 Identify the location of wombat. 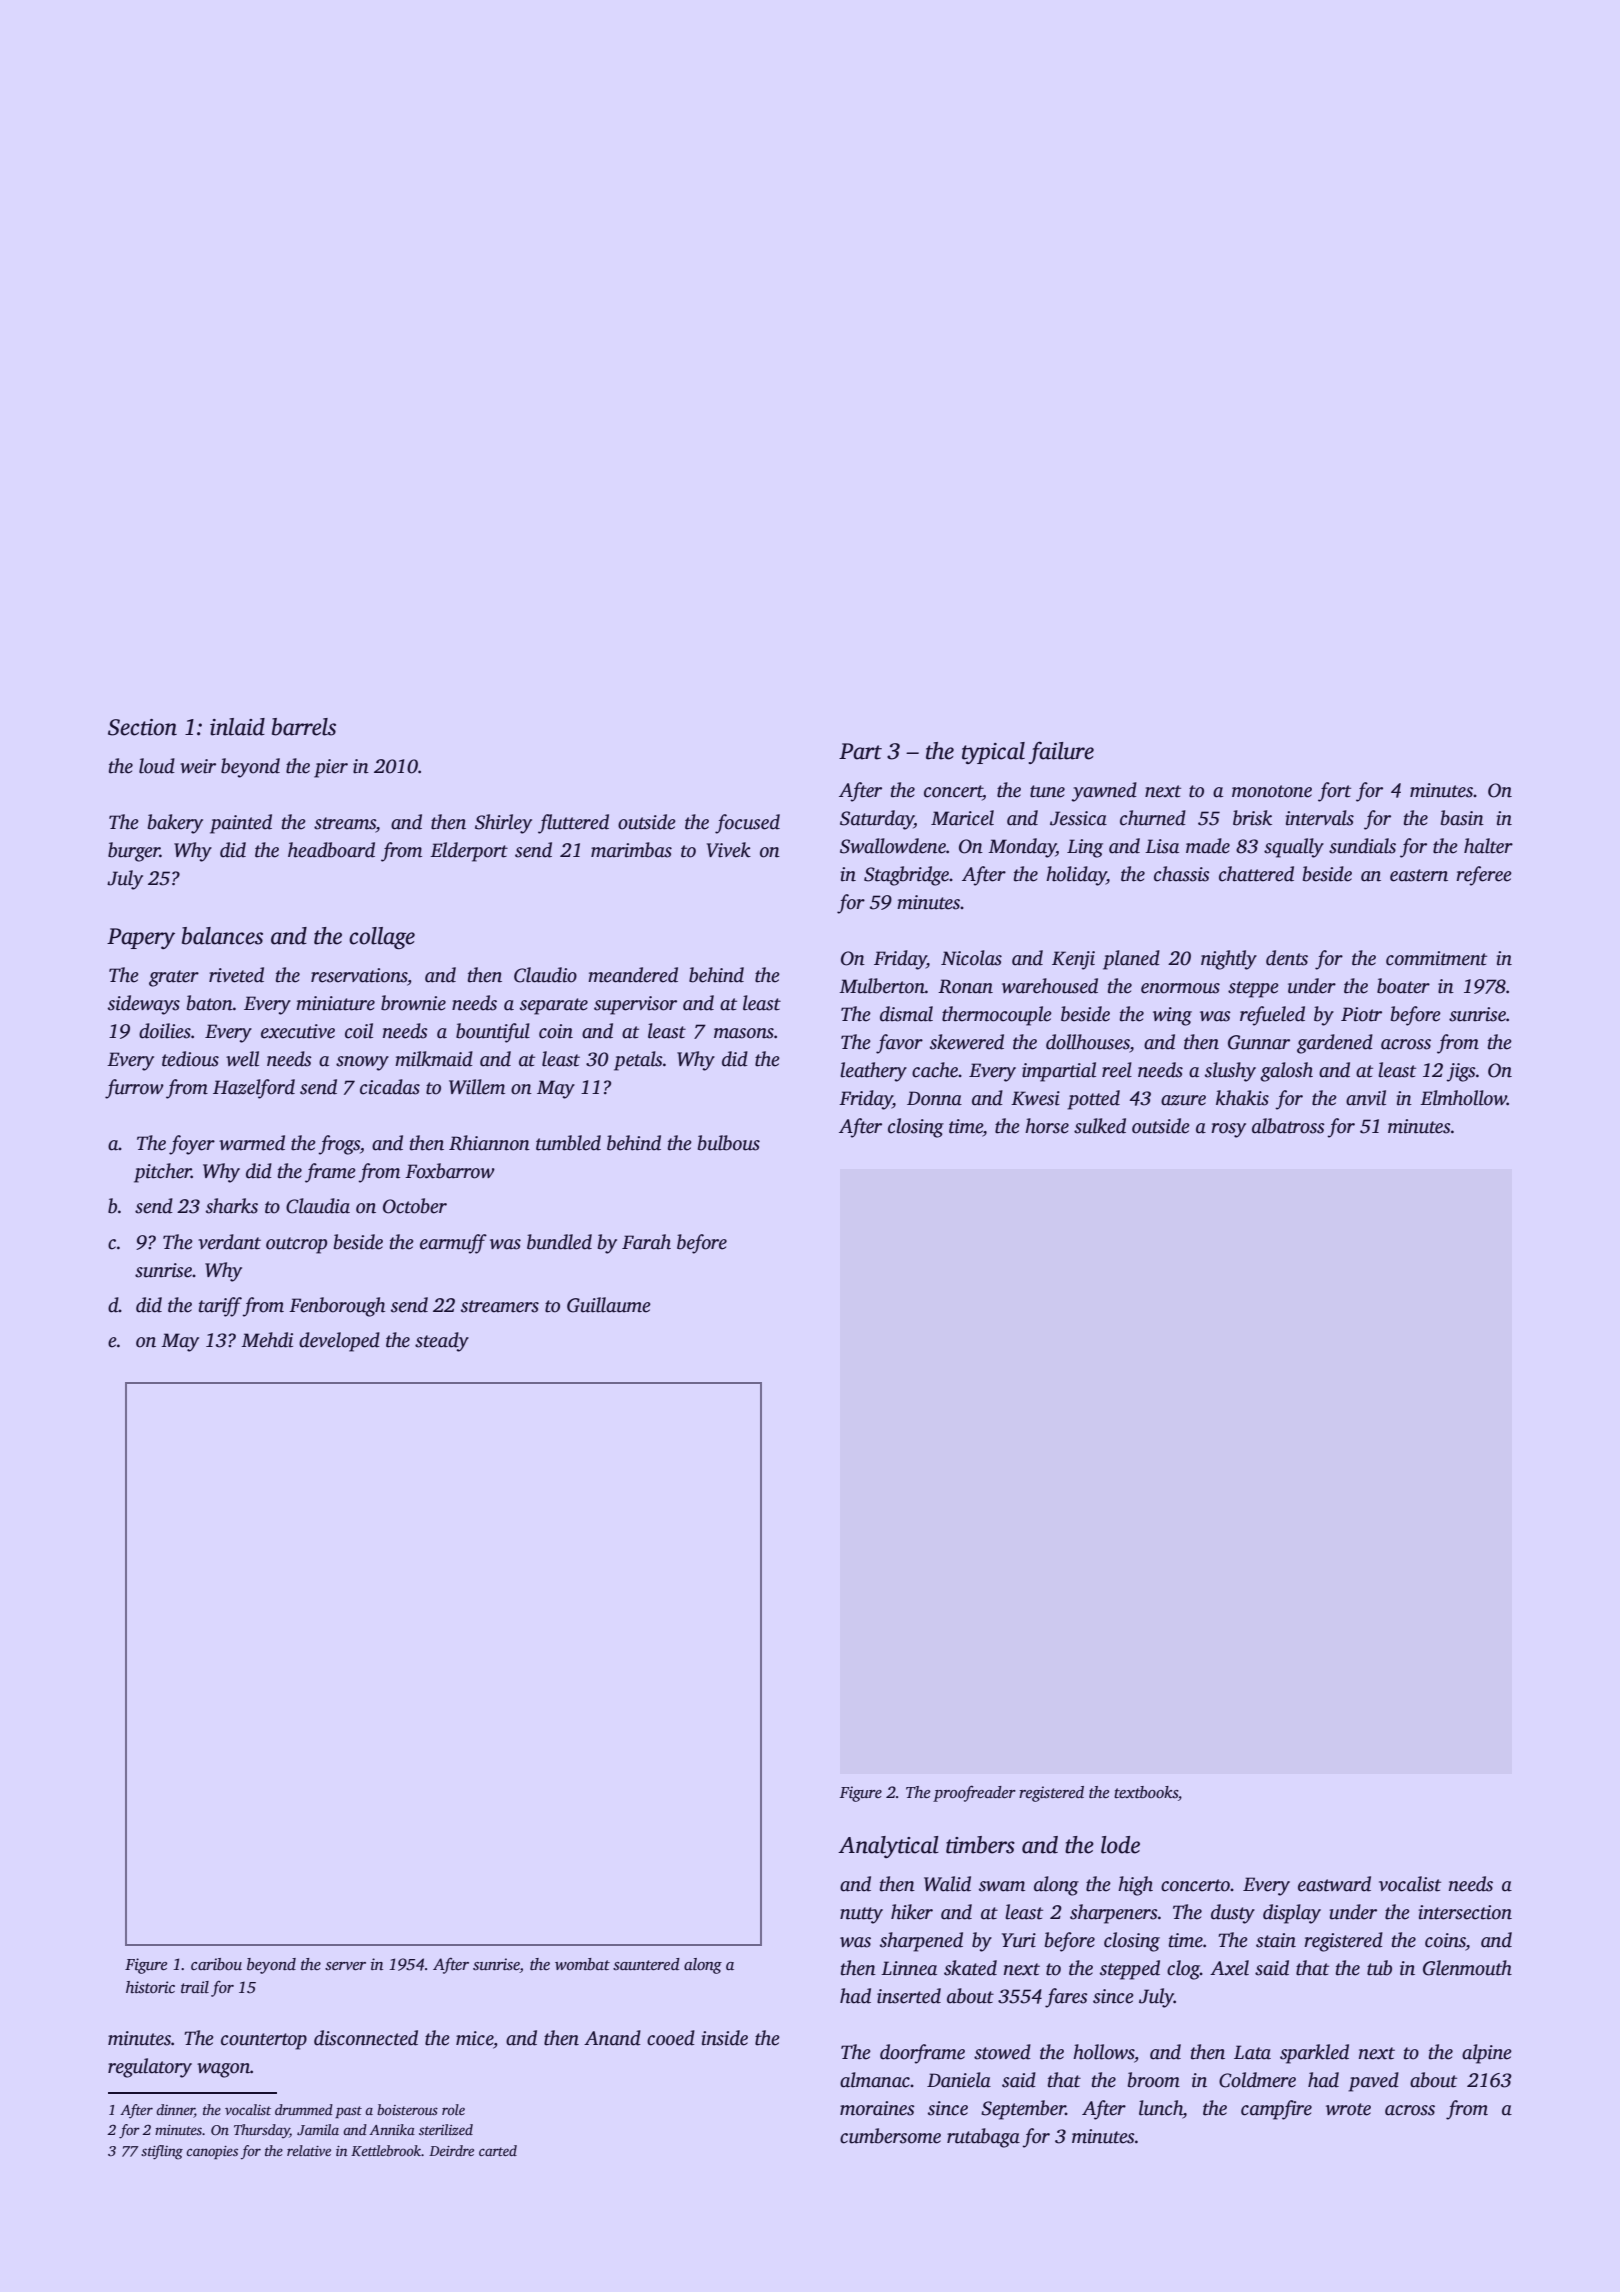
(582, 1964).
